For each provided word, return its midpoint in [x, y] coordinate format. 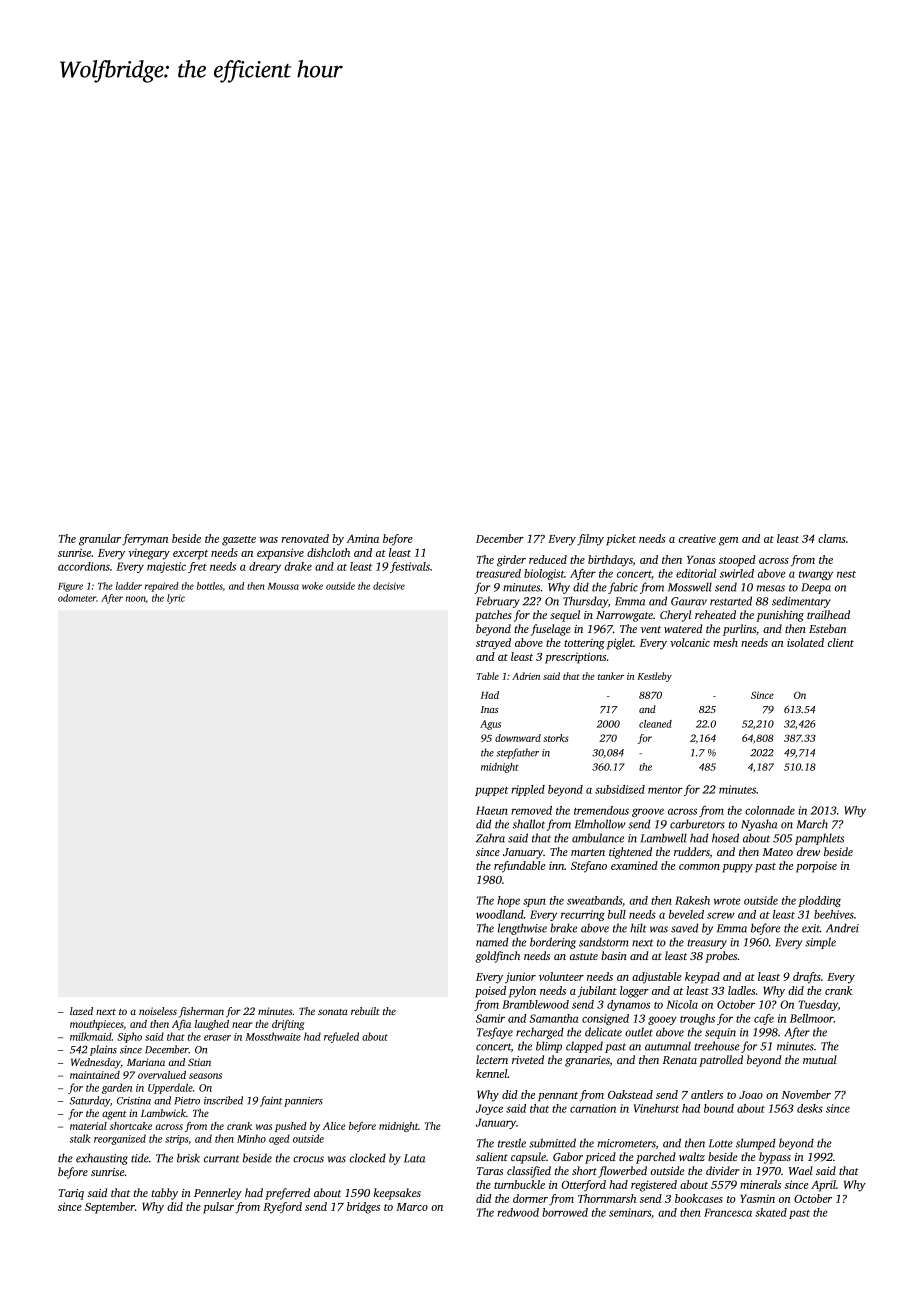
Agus [490, 725]
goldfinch [497, 957]
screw [721, 915]
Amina [363, 538]
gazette [239, 541]
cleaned [655, 724]
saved [685, 928]
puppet [492, 791]
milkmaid [91, 1036]
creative [697, 538]
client [841, 642]
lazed [81, 1011]
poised [490, 992]
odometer [77, 598]
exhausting [102, 1159]
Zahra [490, 838]
